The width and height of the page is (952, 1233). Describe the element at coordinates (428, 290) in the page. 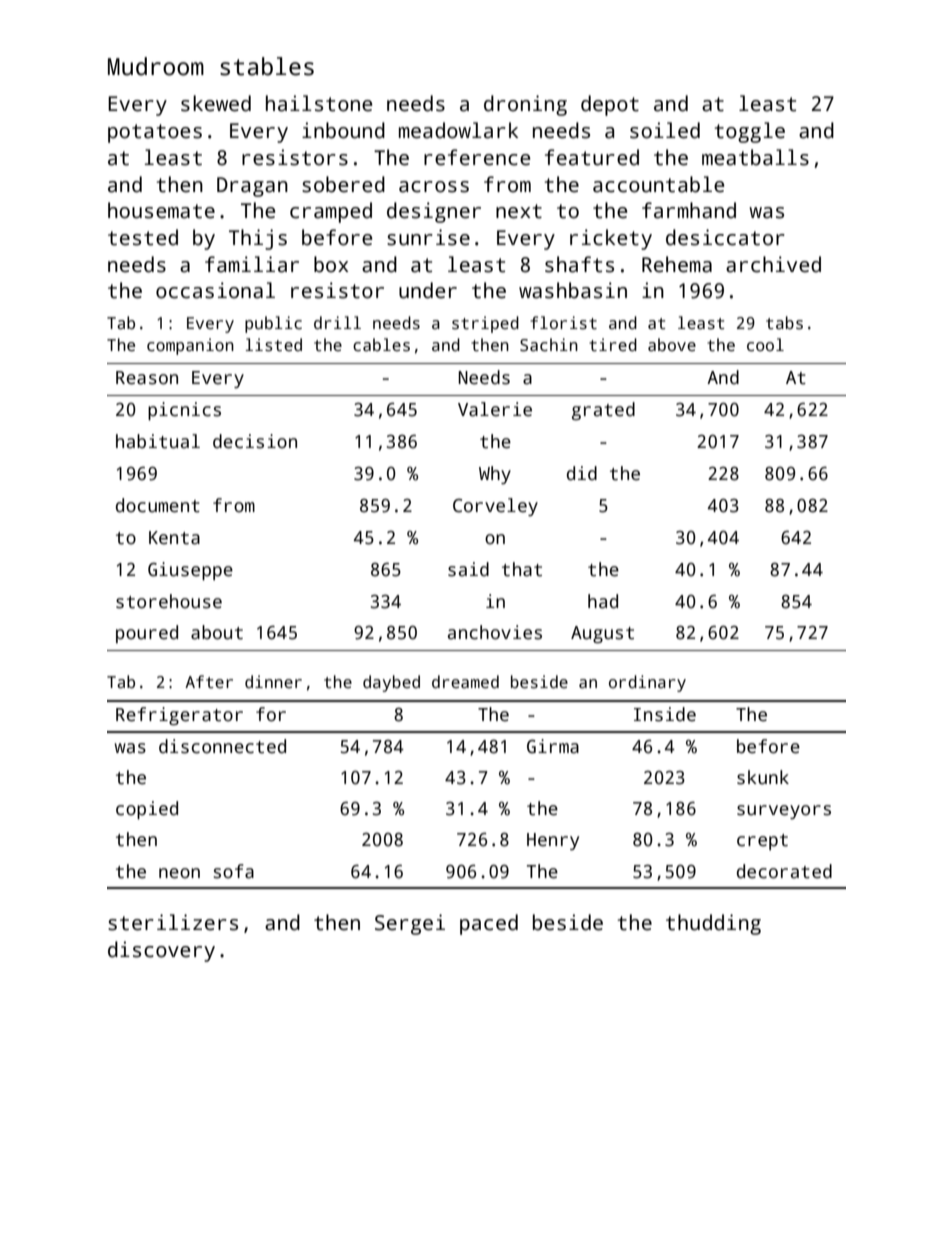

I see `under` at that location.
